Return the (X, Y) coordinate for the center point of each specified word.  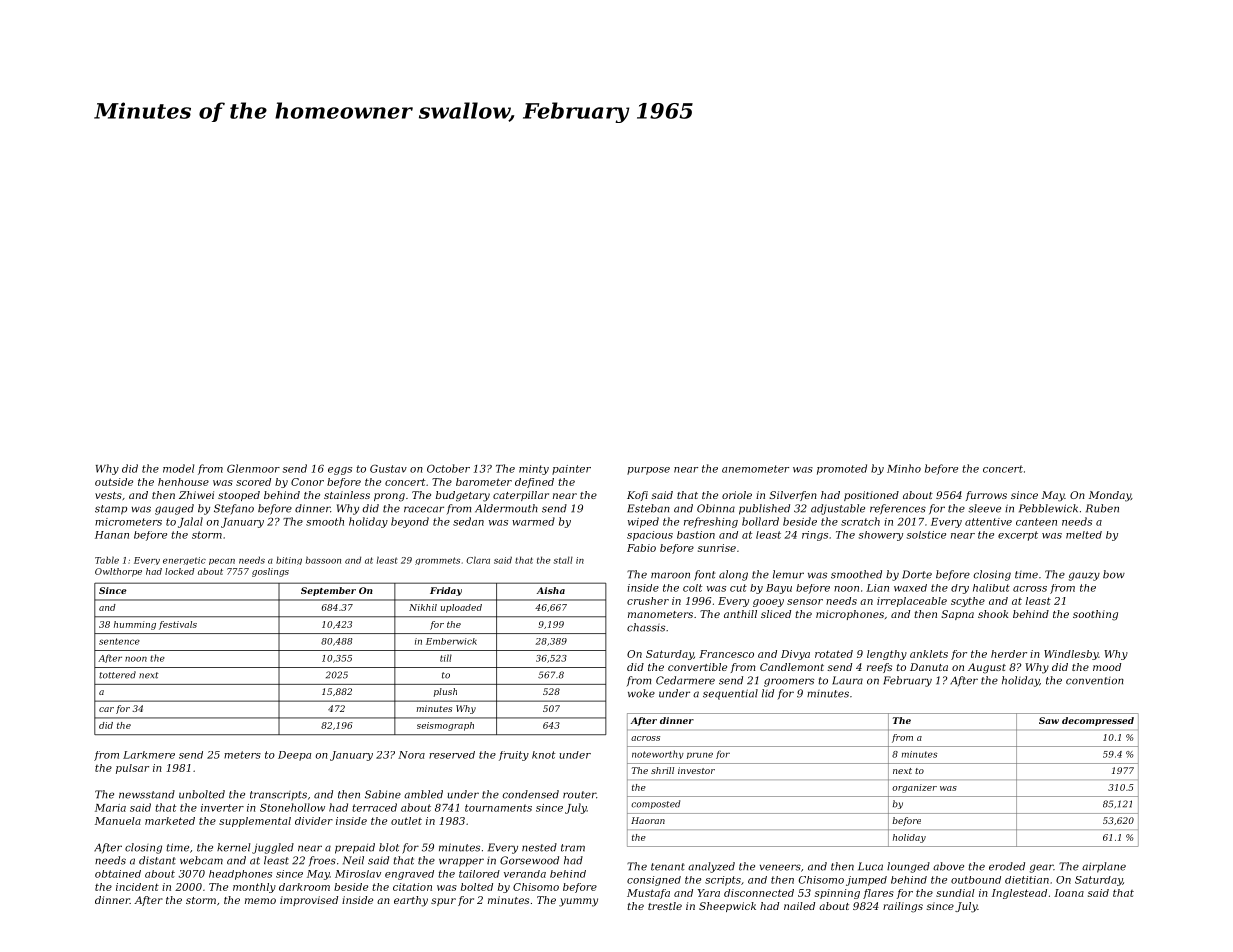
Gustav (388, 468)
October (448, 468)
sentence (119, 641)
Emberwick (451, 641)
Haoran (648, 820)
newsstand (147, 794)
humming (135, 625)
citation (412, 887)
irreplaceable (912, 602)
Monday (1110, 496)
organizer (914, 788)
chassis (646, 627)
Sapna (957, 615)
